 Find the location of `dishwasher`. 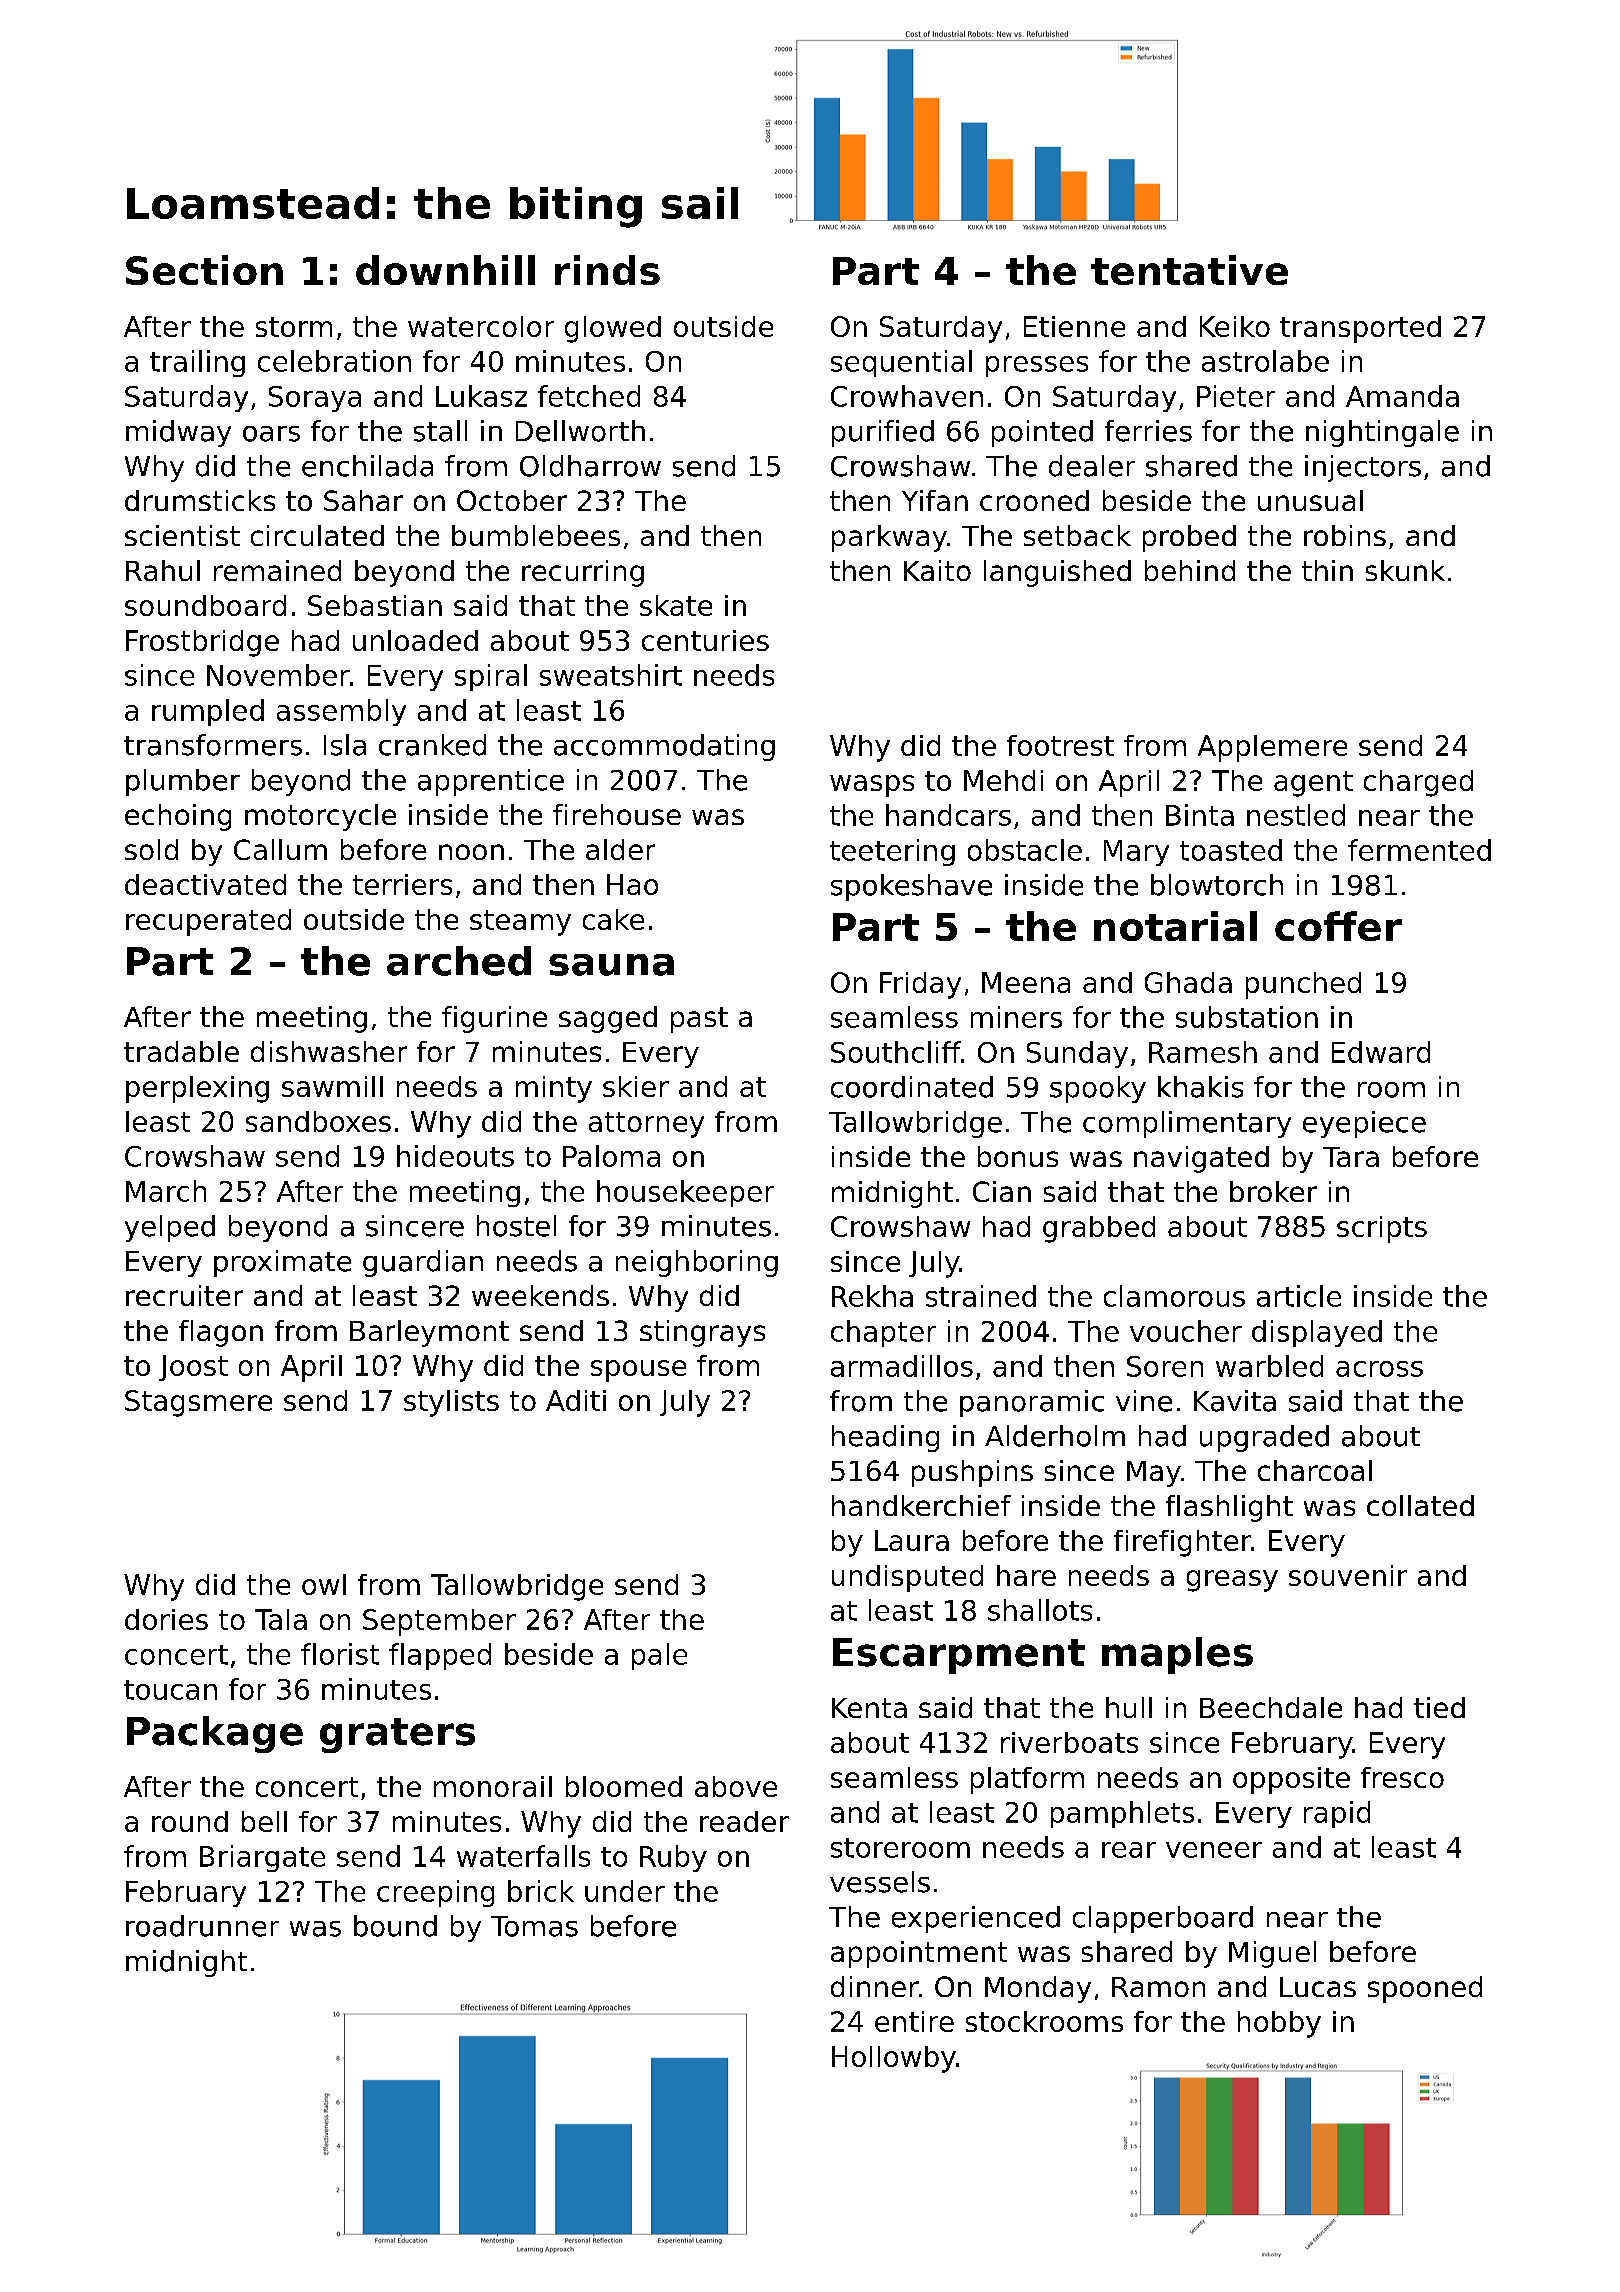

dishwasher is located at coordinates (329, 1051).
